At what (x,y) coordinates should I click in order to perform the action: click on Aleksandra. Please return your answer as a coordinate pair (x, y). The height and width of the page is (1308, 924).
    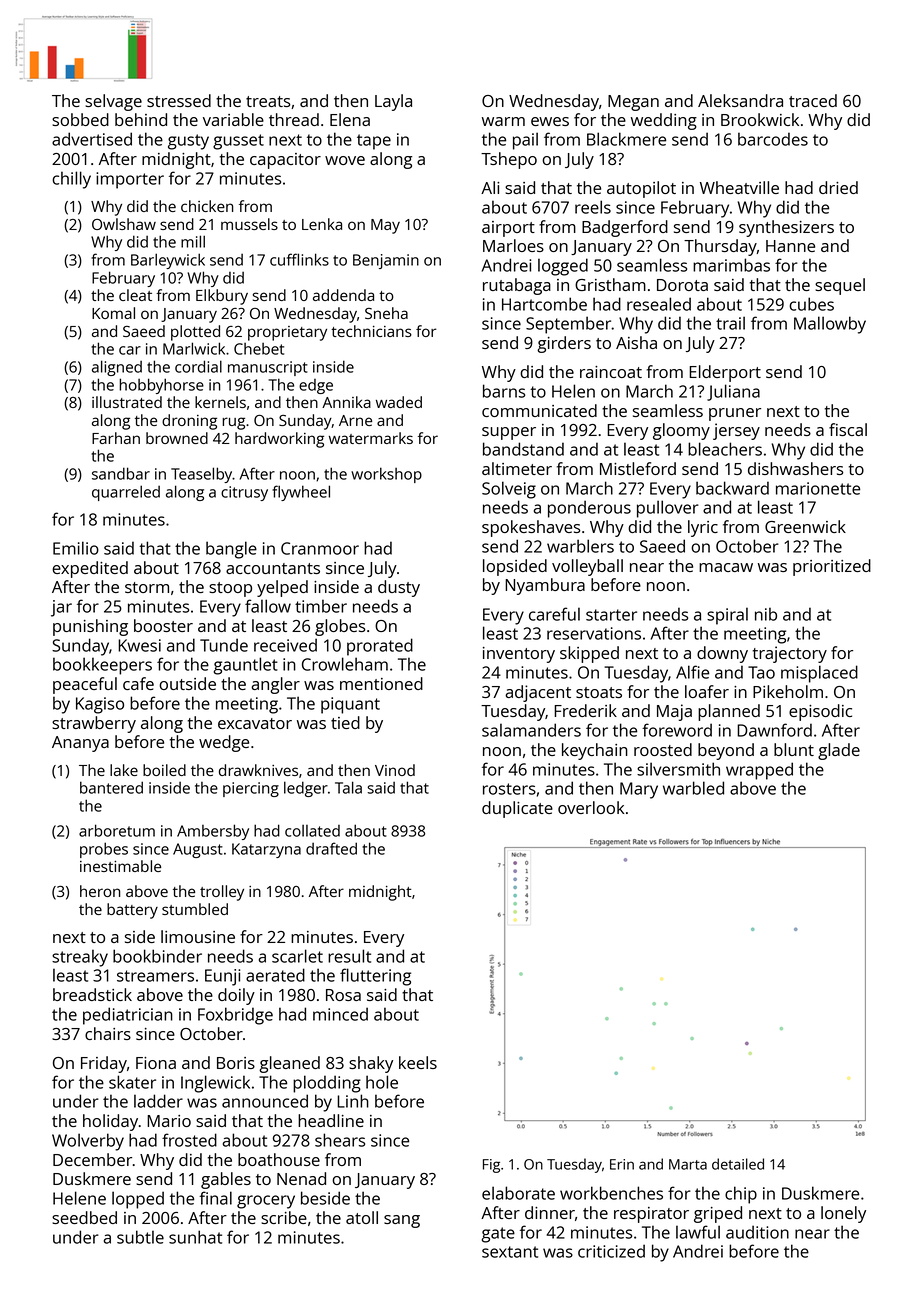
    Looking at the image, I should click on (740, 100).
